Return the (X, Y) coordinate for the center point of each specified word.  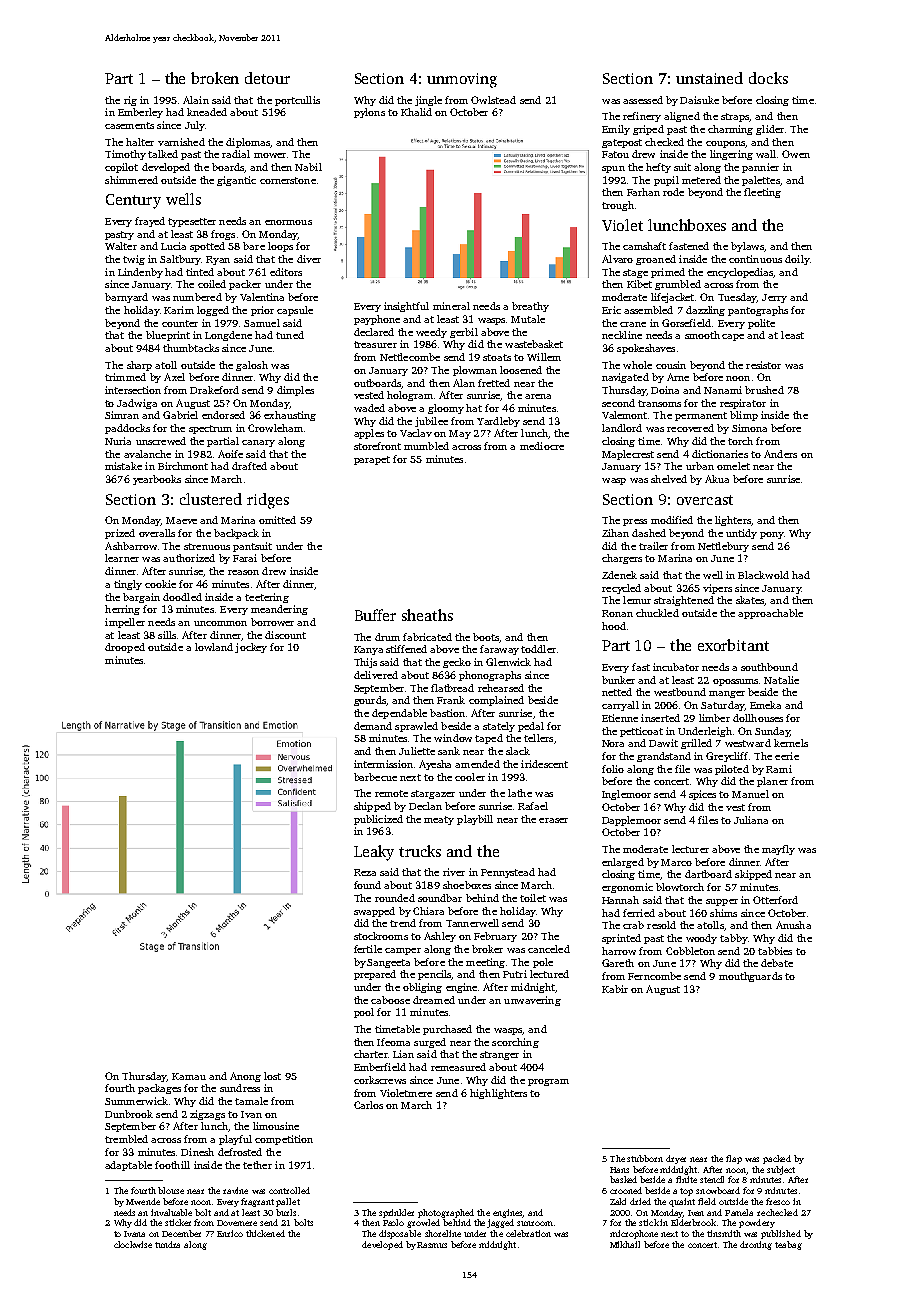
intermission (383, 764)
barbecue (375, 777)
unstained (709, 78)
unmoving (462, 80)
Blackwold (763, 575)
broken (215, 78)
